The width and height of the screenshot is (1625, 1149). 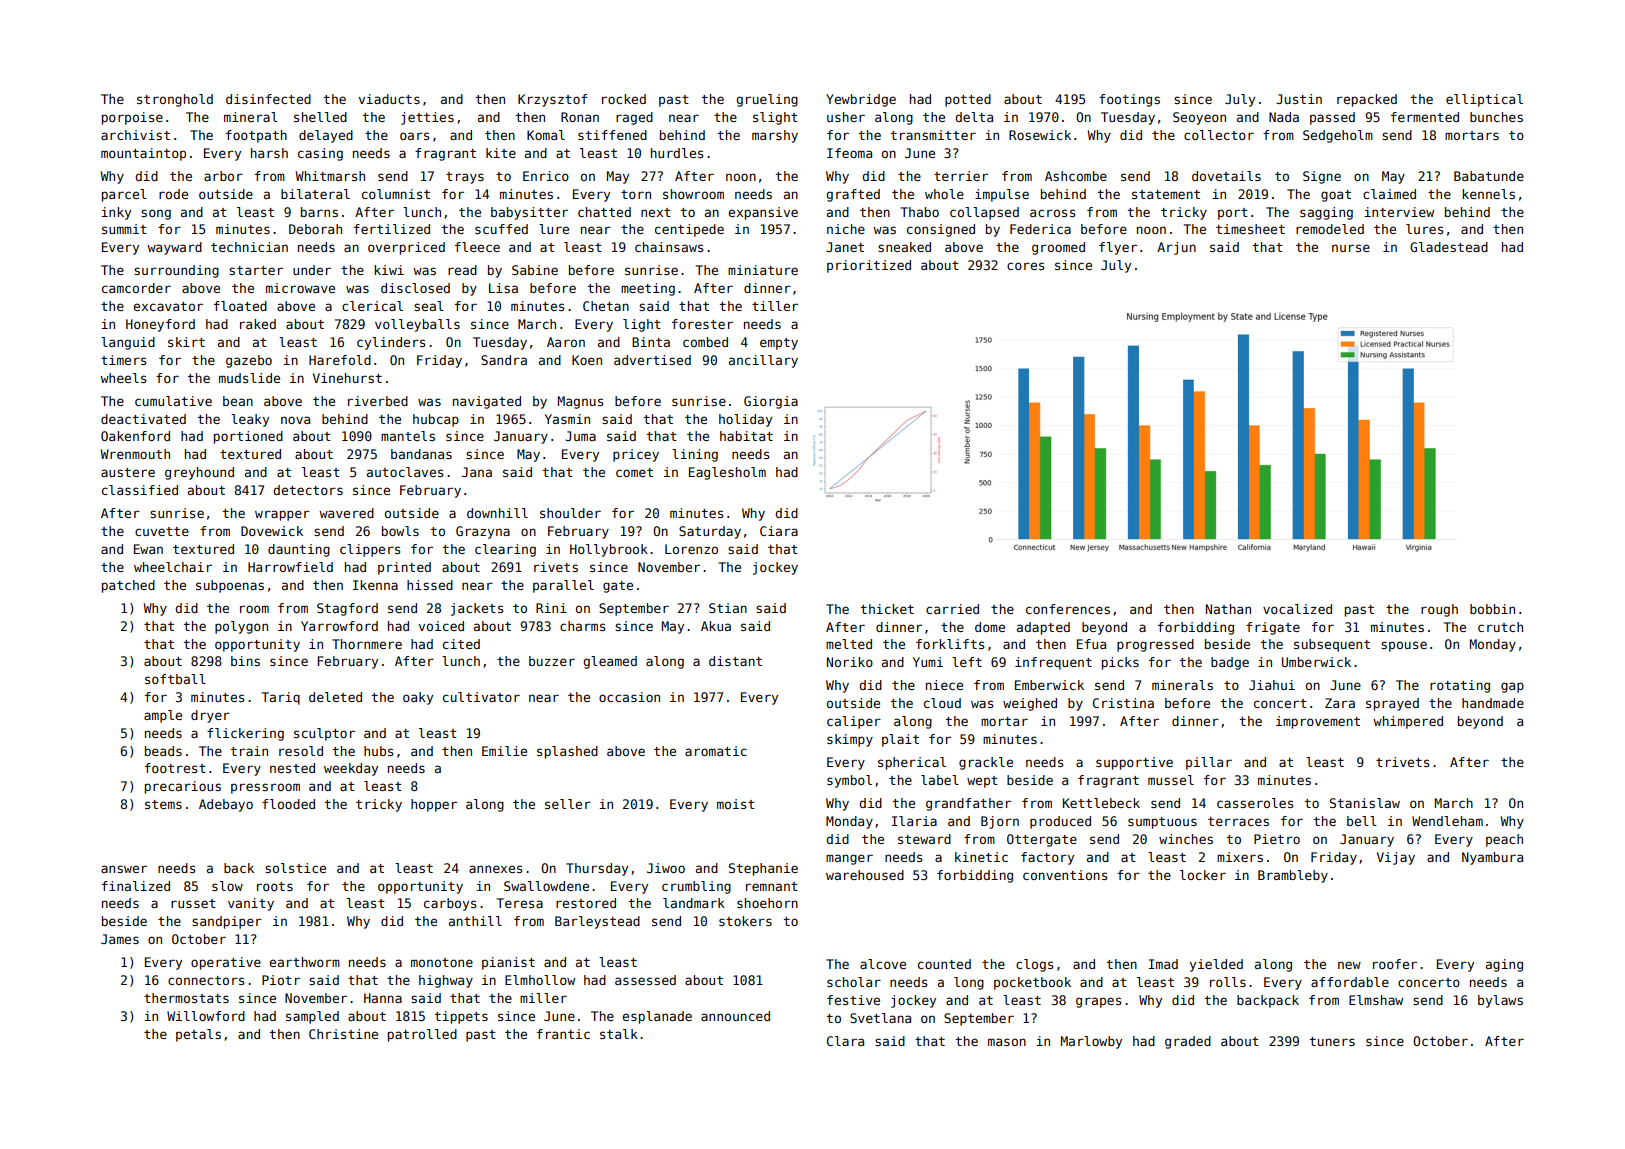 What do you see at coordinates (1449, 247) in the screenshot?
I see `Gladestead` at bounding box center [1449, 247].
